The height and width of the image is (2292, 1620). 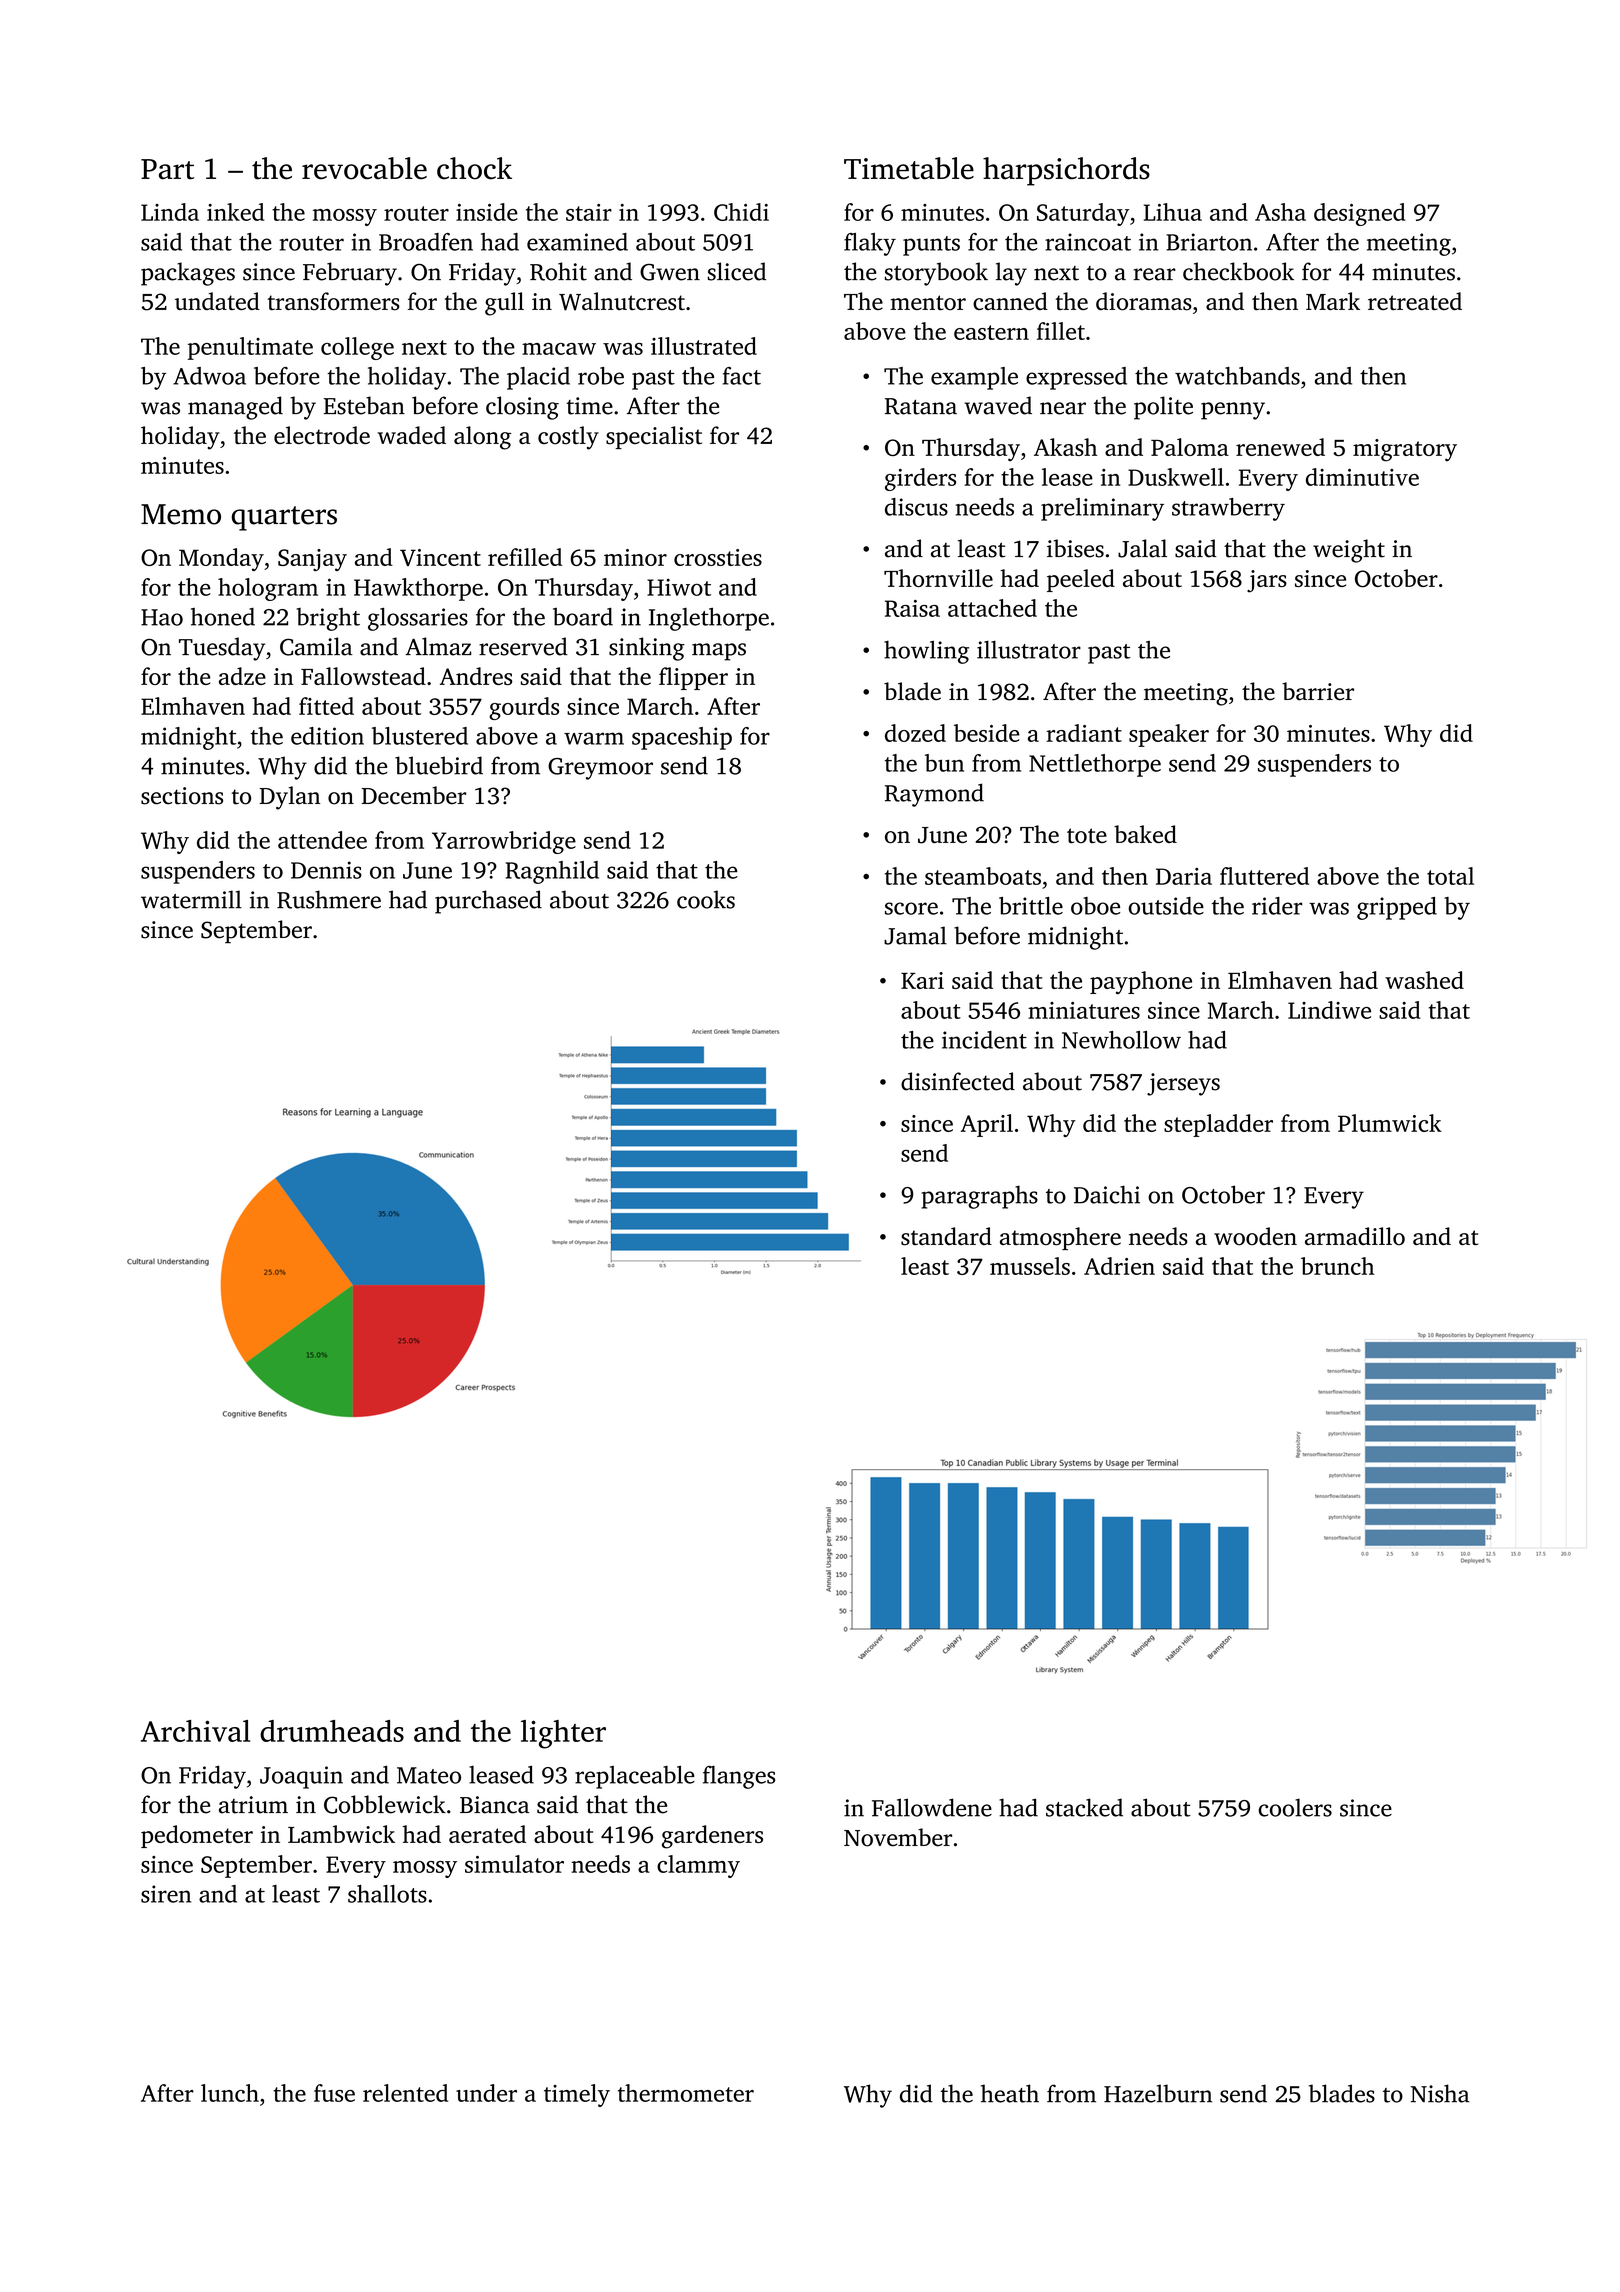 What do you see at coordinates (364, 168) in the image?
I see `revocable` at bounding box center [364, 168].
